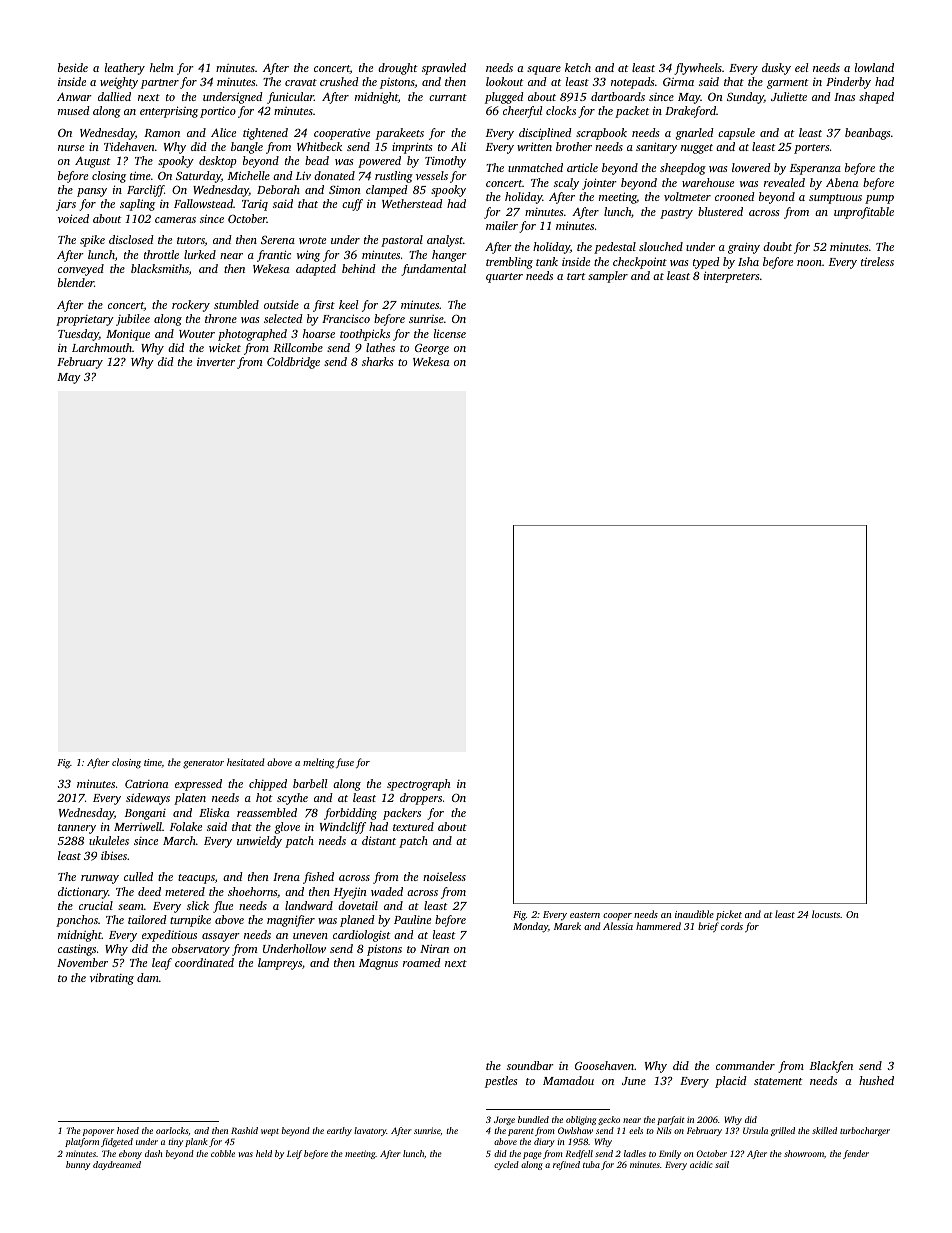  Describe the element at coordinates (879, 199) in the screenshot. I see `pump` at that location.
